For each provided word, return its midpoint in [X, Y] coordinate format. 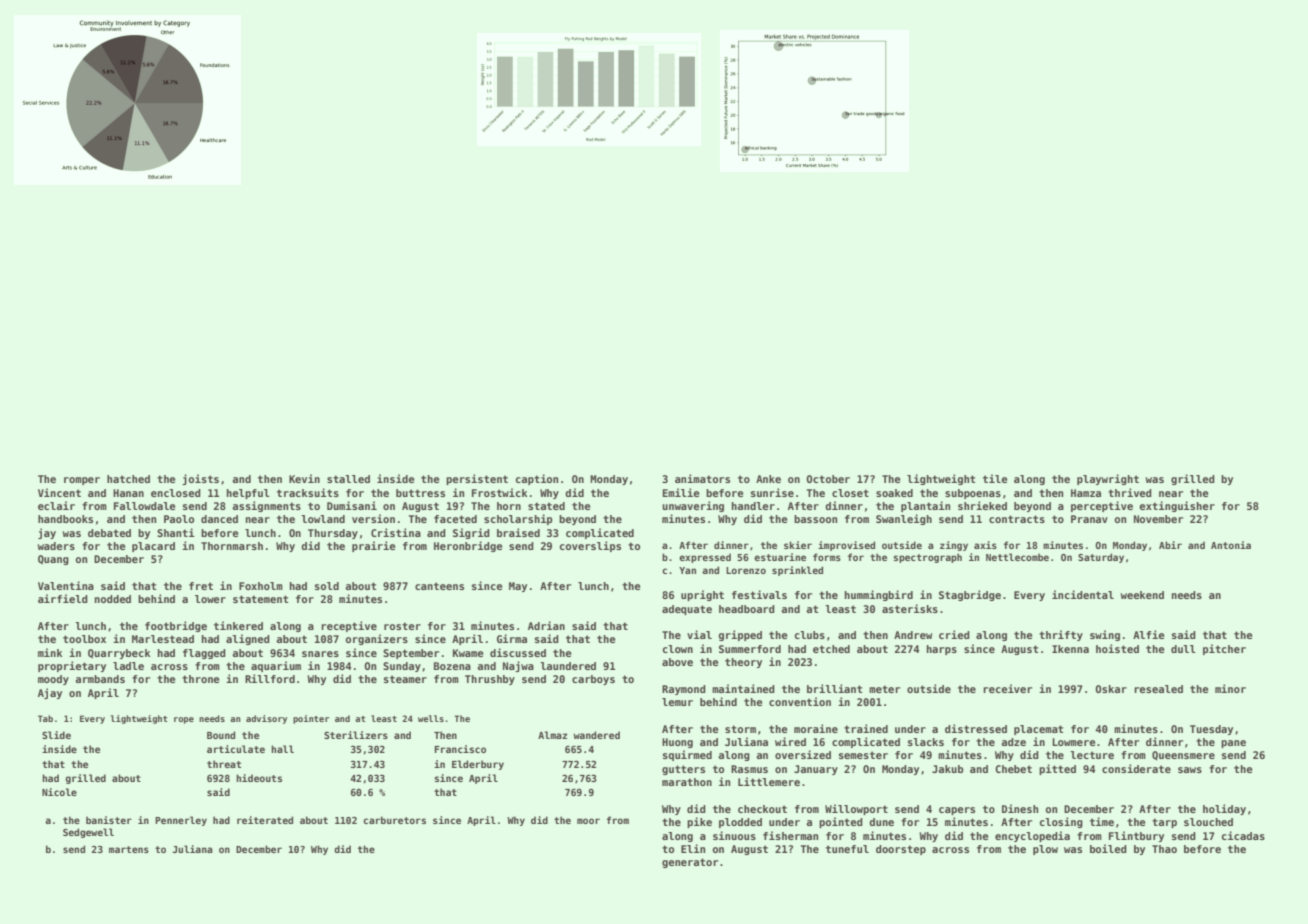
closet [850, 493]
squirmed [687, 755]
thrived [1130, 492]
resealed [1158, 689]
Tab [45, 718]
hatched [128, 479]
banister [109, 820]
